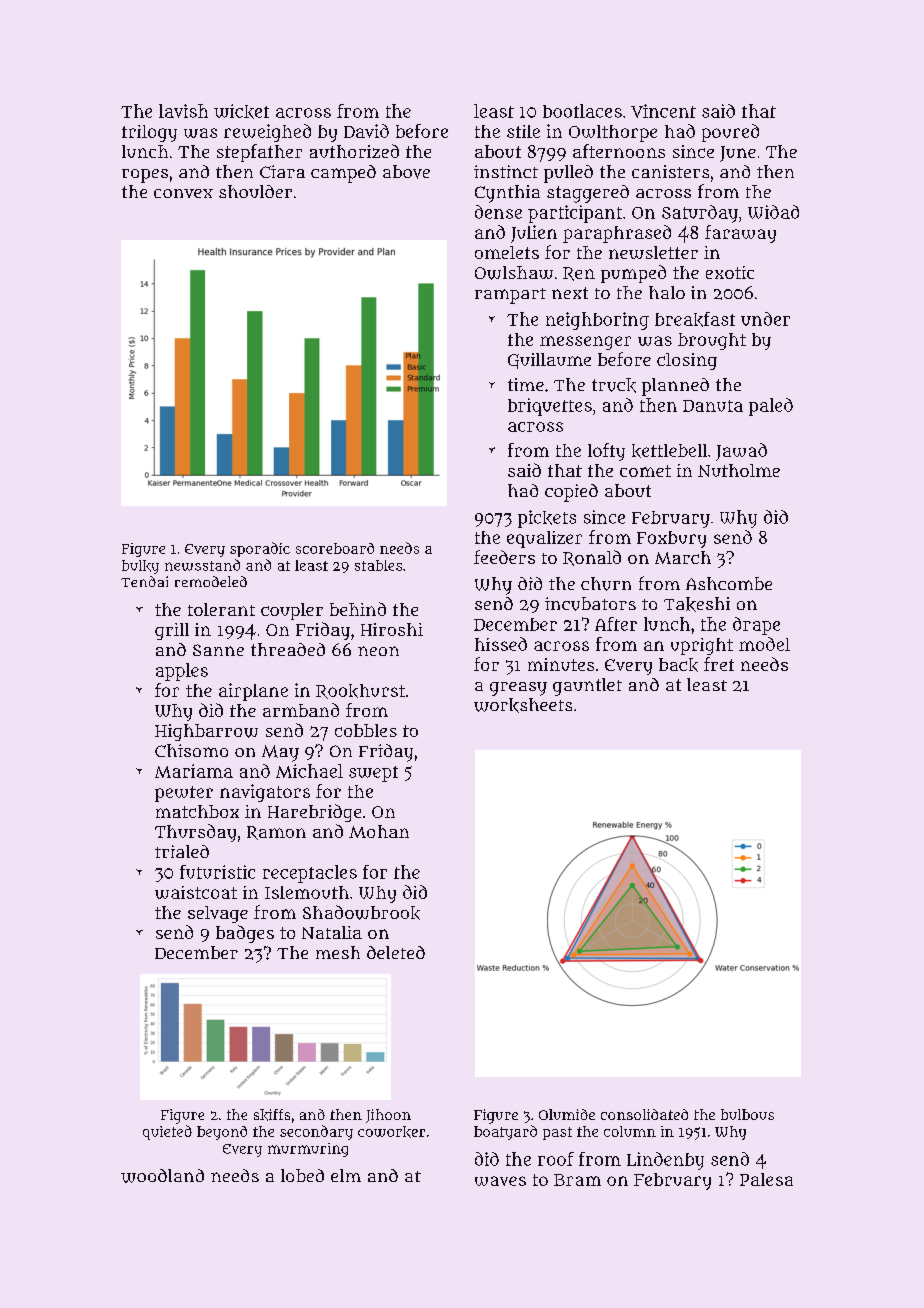  What do you see at coordinates (507, 252) in the image?
I see `omelets` at bounding box center [507, 252].
